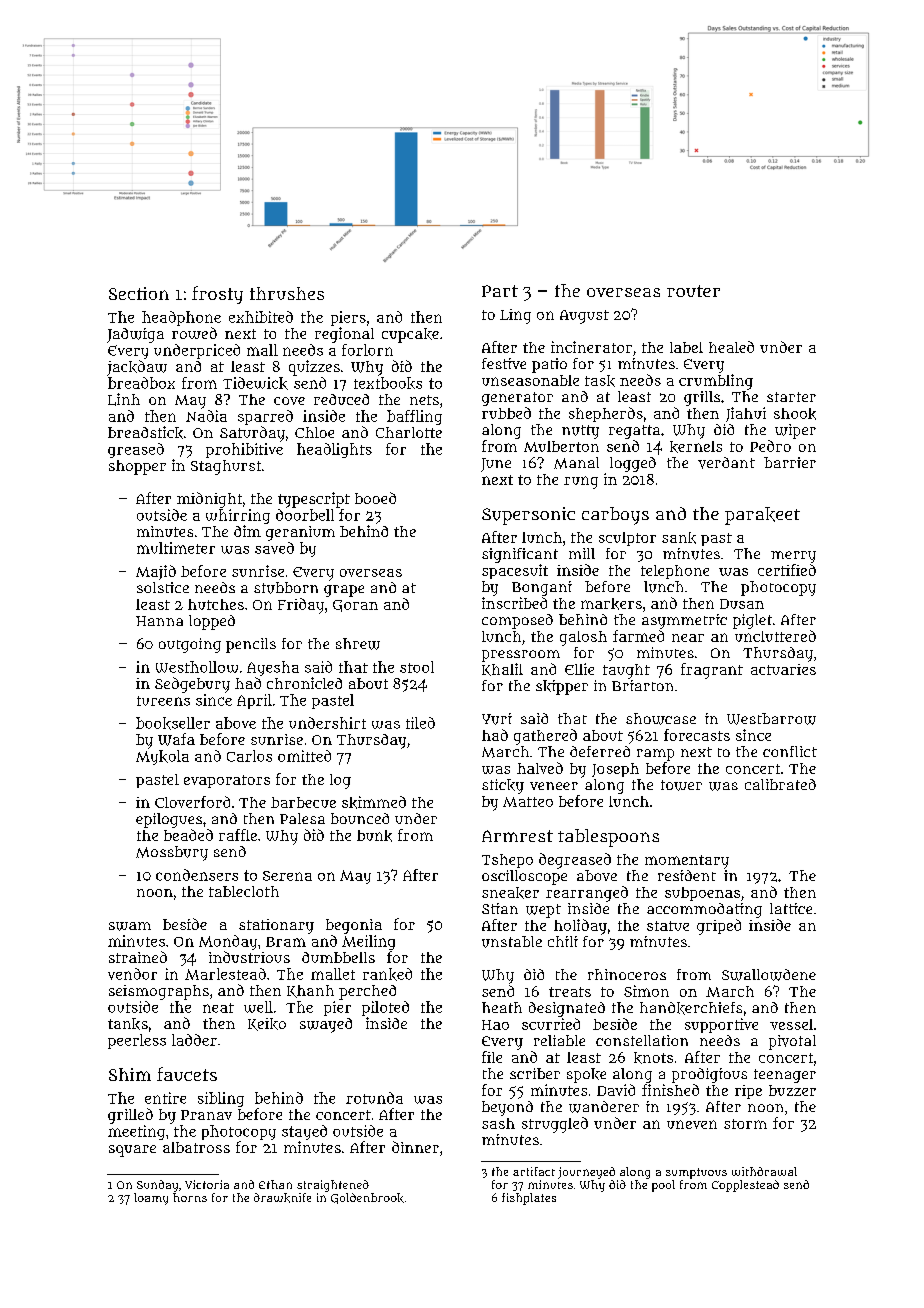 The image size is (924, 1308). I want to click on Charlotte, so click(409, 432).
